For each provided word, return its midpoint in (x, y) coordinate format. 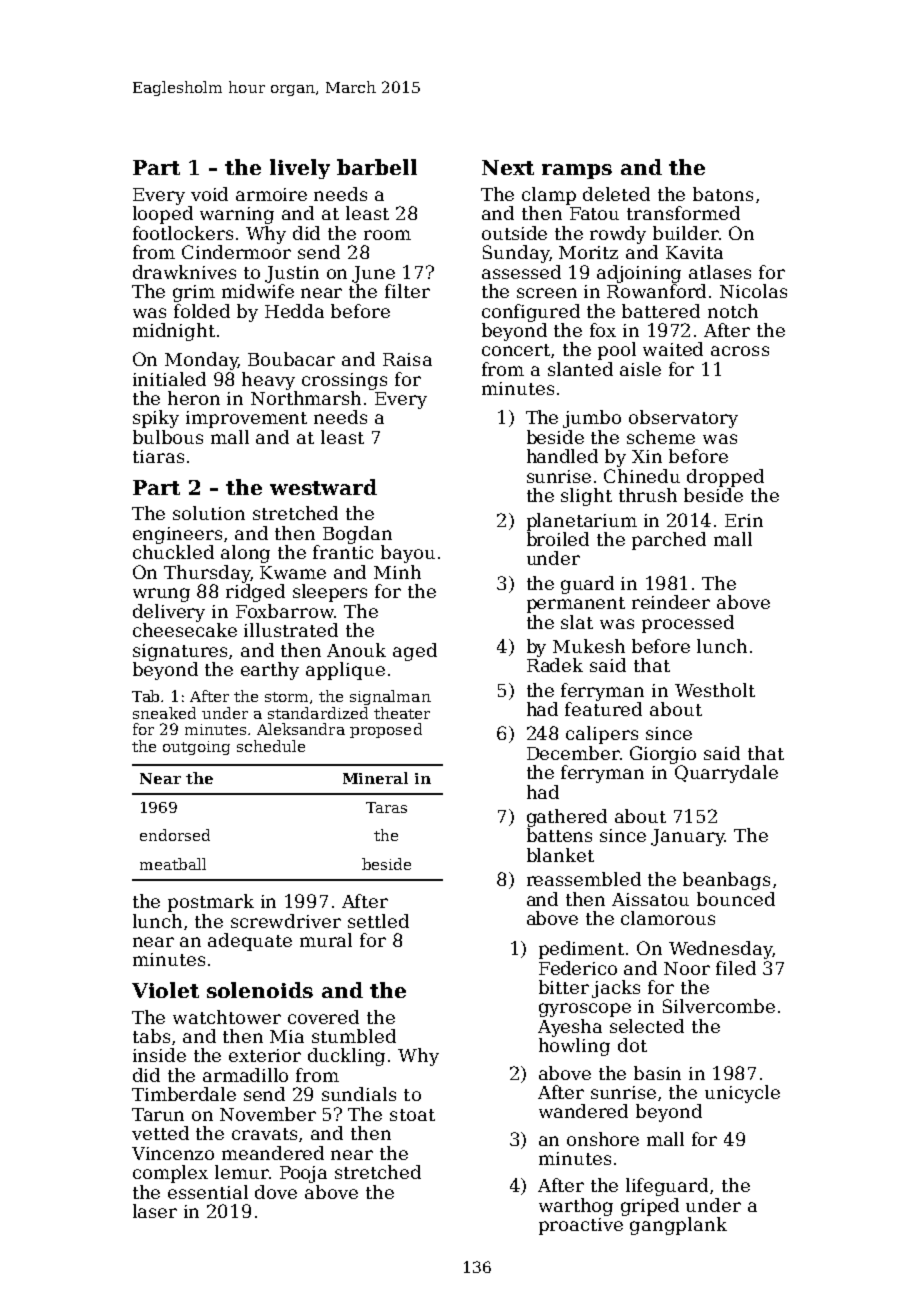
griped (650, 1207)
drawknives (184, 272)
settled (378, 921)
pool (617, 351)
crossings (344, 381)
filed (736, 968)
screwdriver (286, 921)
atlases (720, 272)
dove (276, 1192)
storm (286, 697)
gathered (567, 818)
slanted (580, 369)
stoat (412, 1115)
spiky (156, 419)
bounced (736, 899)
